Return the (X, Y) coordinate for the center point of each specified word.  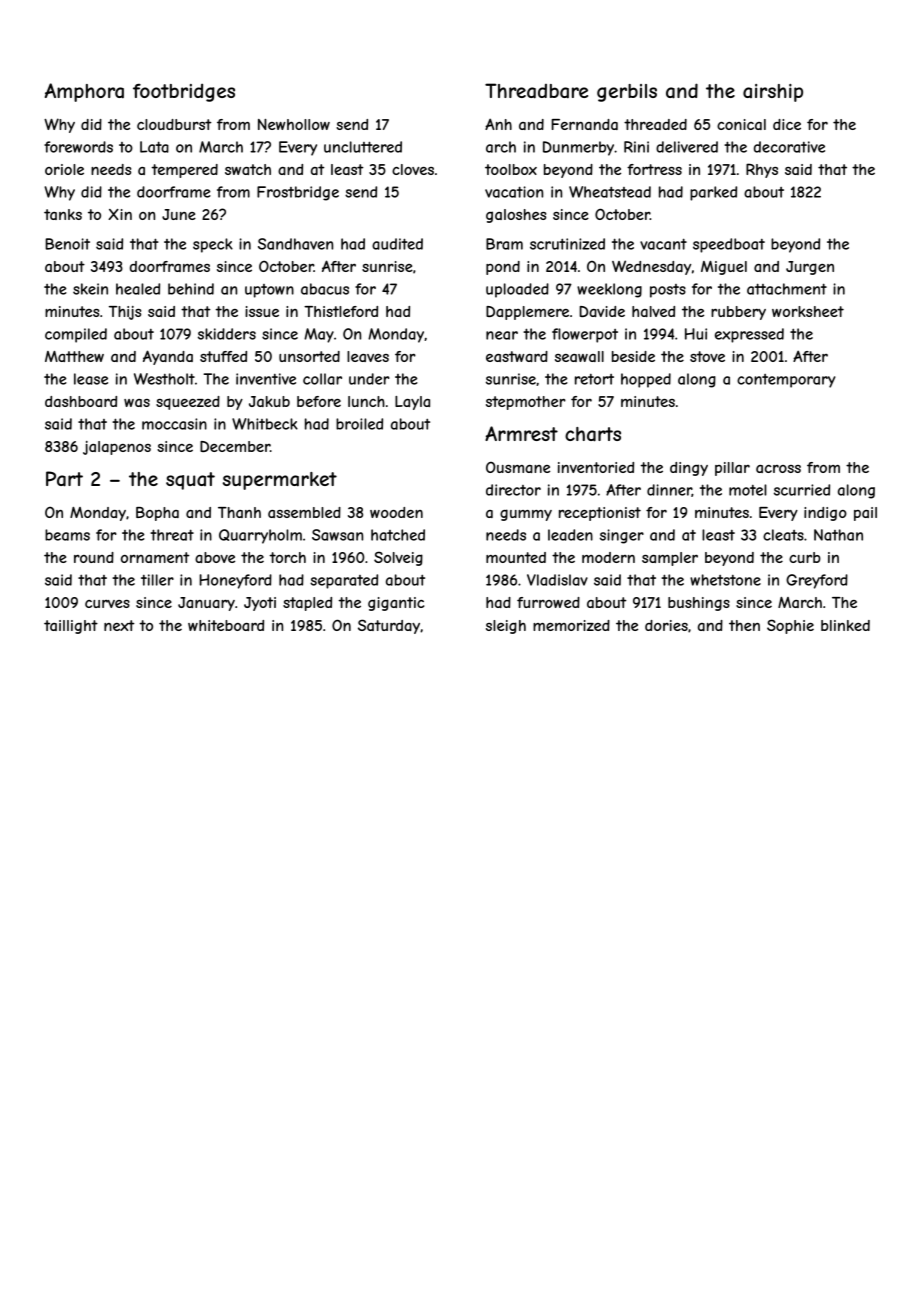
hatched (398, 535)
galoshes (516, 216)
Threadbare (536, 91)
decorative (789, 147)
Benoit (67, 244)
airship (773, 93)
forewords (78, 147)
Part (64, 479)
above (215, 557)
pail (865, 514)
